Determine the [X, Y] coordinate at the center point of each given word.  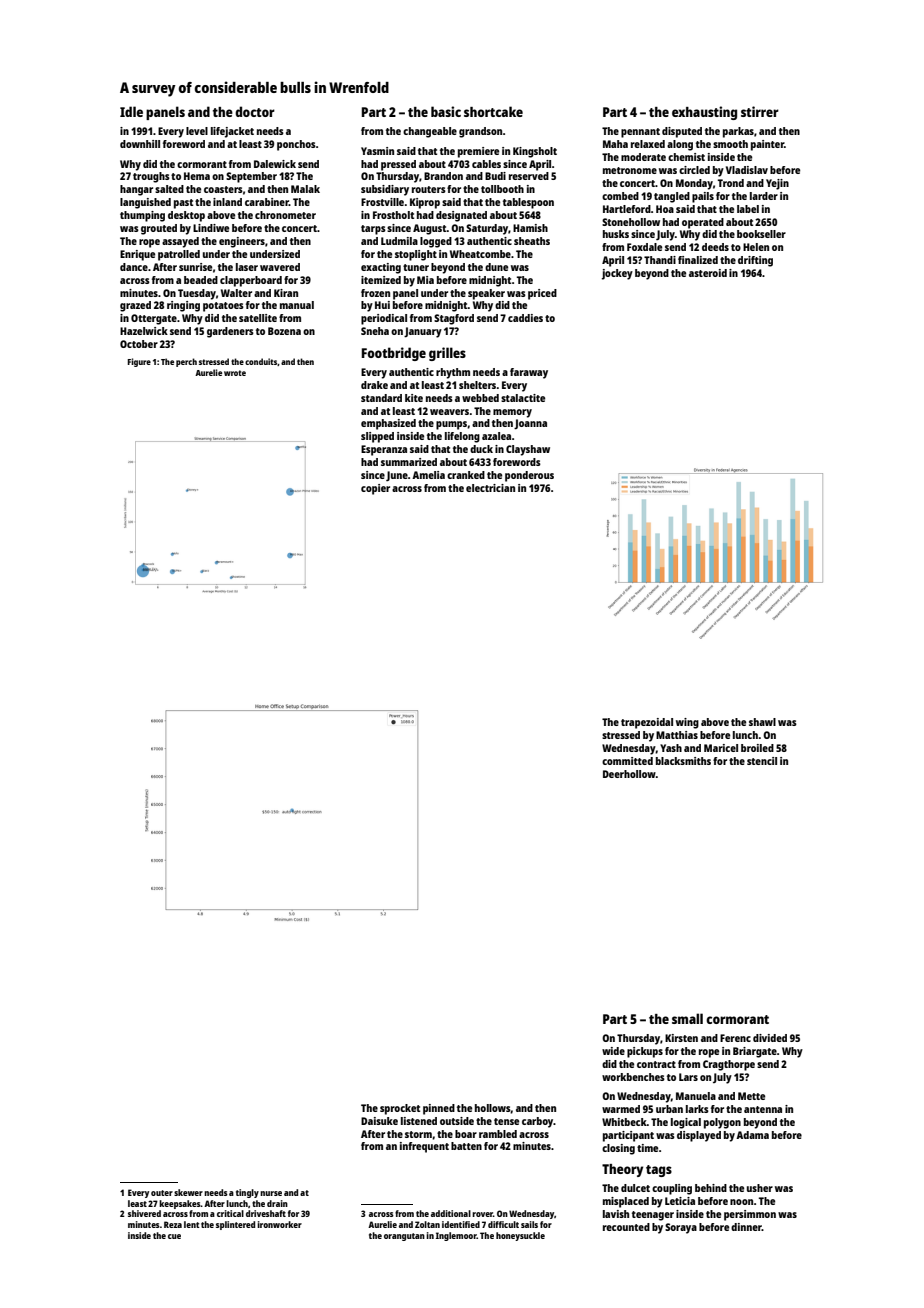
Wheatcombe [480, 254]
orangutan [404, 1237]
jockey [617, 274]
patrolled [179, 255]
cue [174, 1236]
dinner [746, 1227]
